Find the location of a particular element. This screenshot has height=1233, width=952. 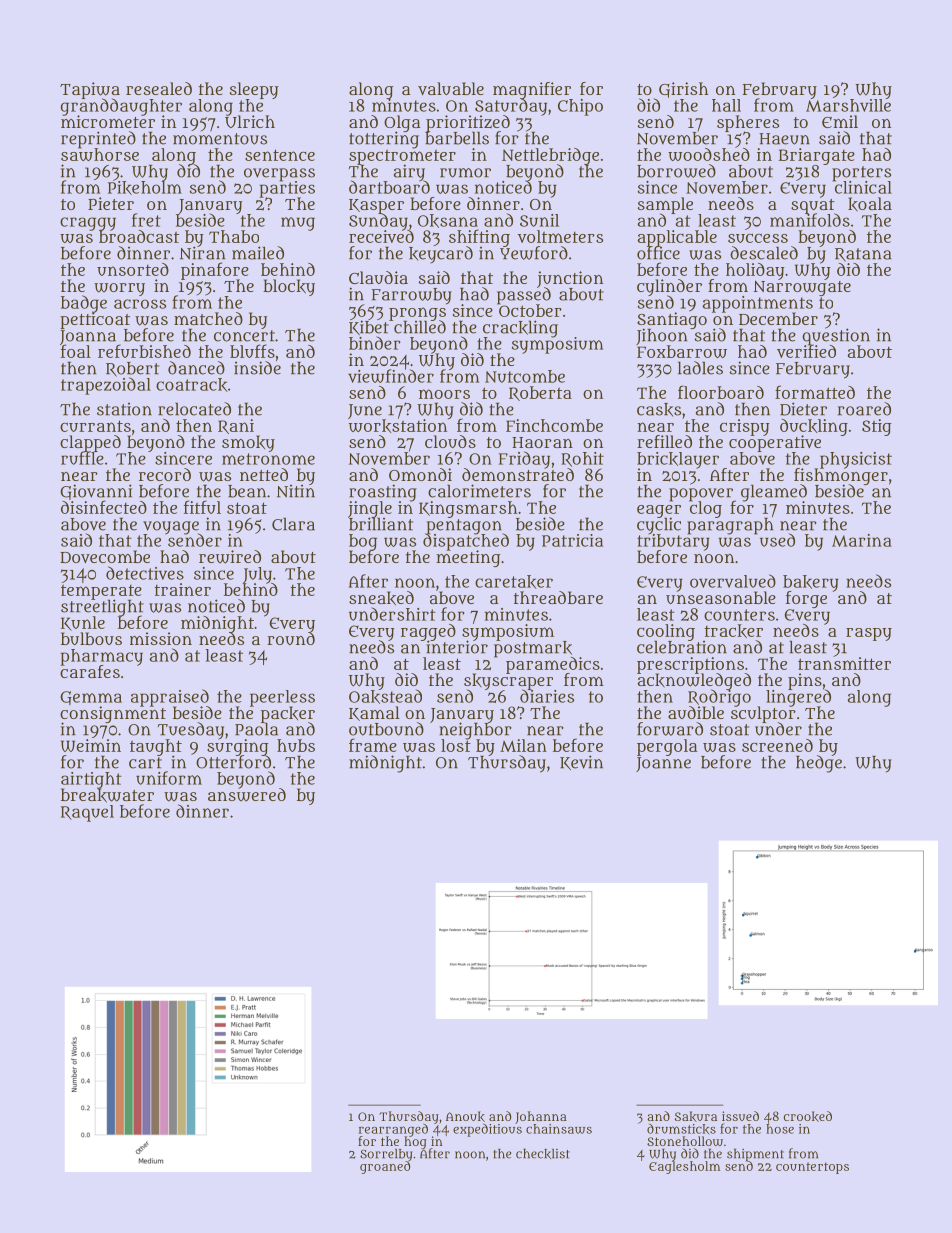

Raquel is located at coordinates (87, 813).
